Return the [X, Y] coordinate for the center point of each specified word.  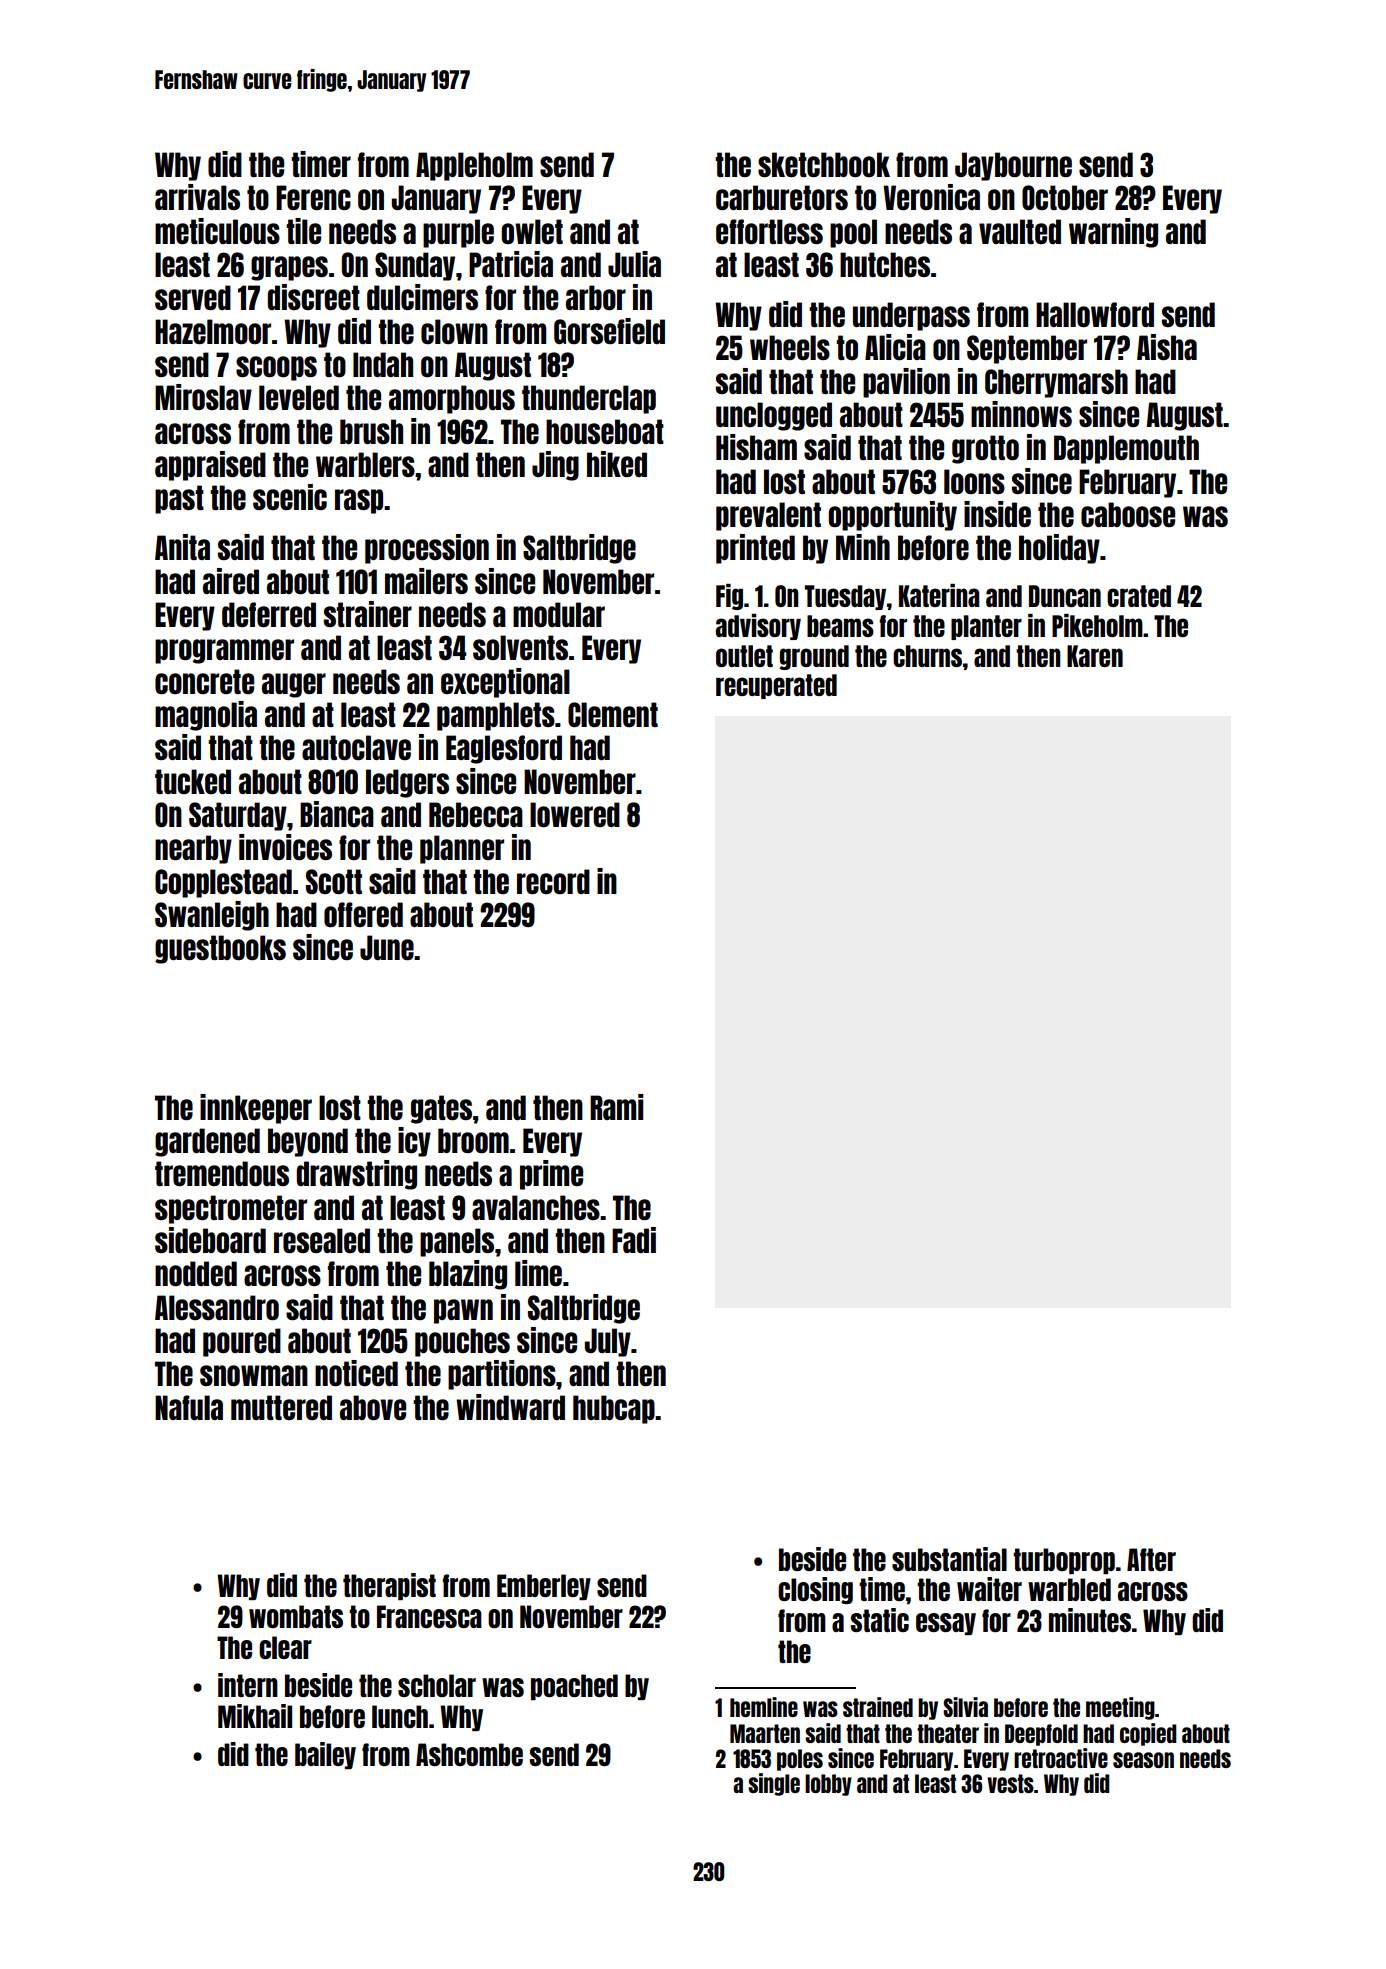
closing [815, 1590]
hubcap [614, 1409]
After [1151, 1559]
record [553, 881]
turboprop [1064, 1561]
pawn [463, 1311]
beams [840, 626]
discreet [314, 297]
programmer [224, 651]
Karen [1095, 656]
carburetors [782, 197]
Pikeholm [1097, 625]
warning [1113, 233]
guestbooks [220, 949]
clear [285, 1647]
